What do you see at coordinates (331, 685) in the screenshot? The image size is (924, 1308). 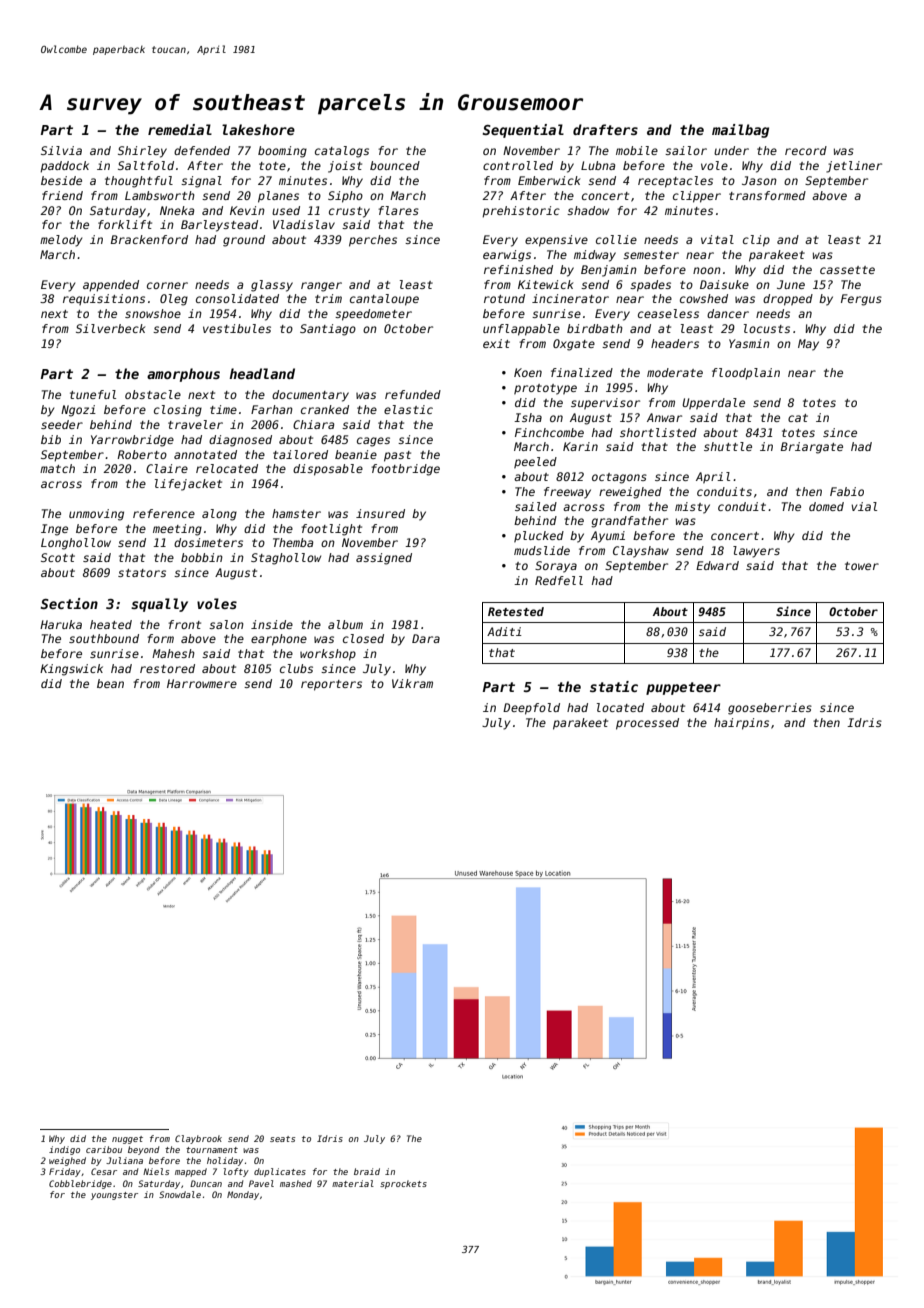 I see `reporters` at bounding box center [331, 685].
